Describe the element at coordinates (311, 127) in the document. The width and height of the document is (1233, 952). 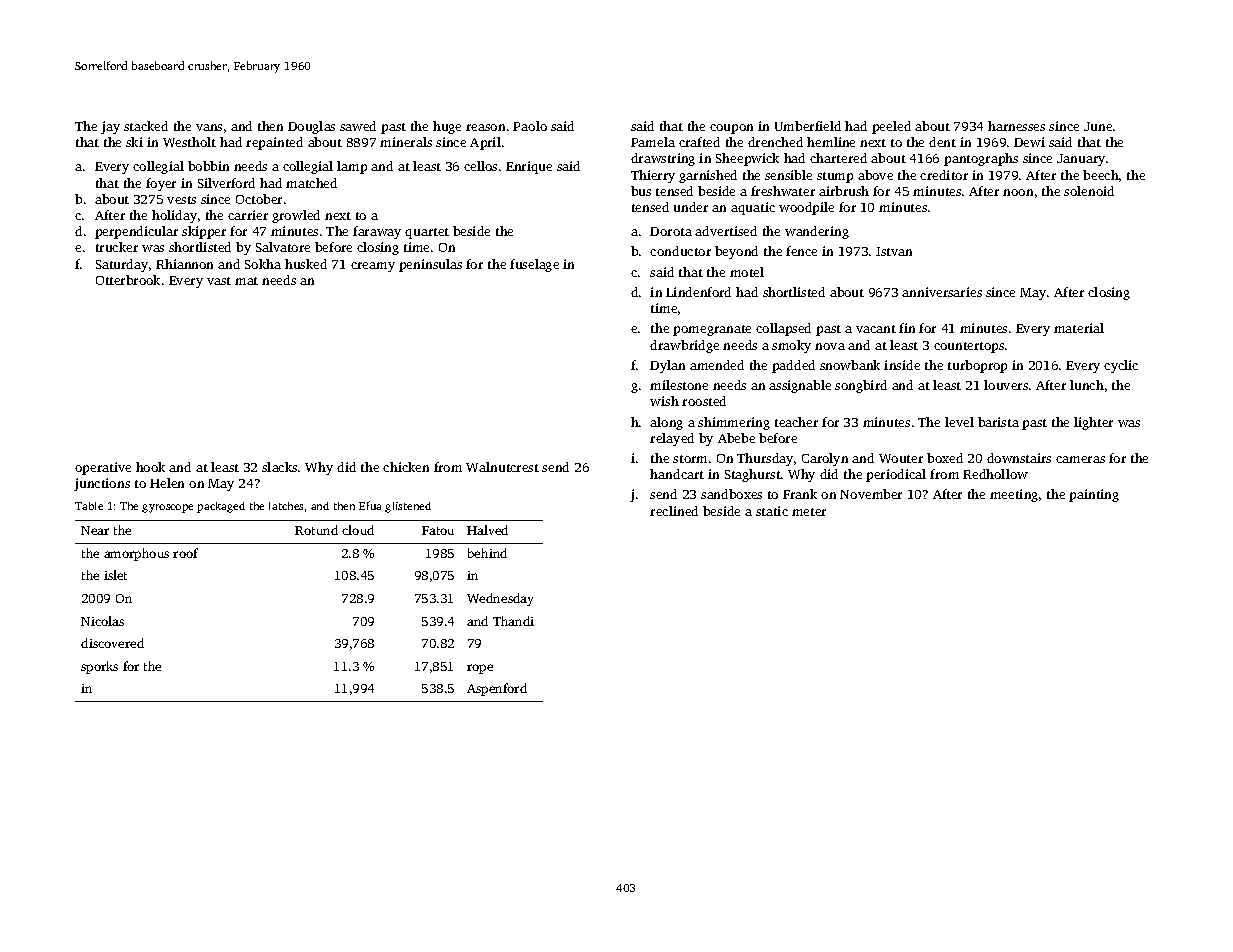
I see `Douglas` at that location.
